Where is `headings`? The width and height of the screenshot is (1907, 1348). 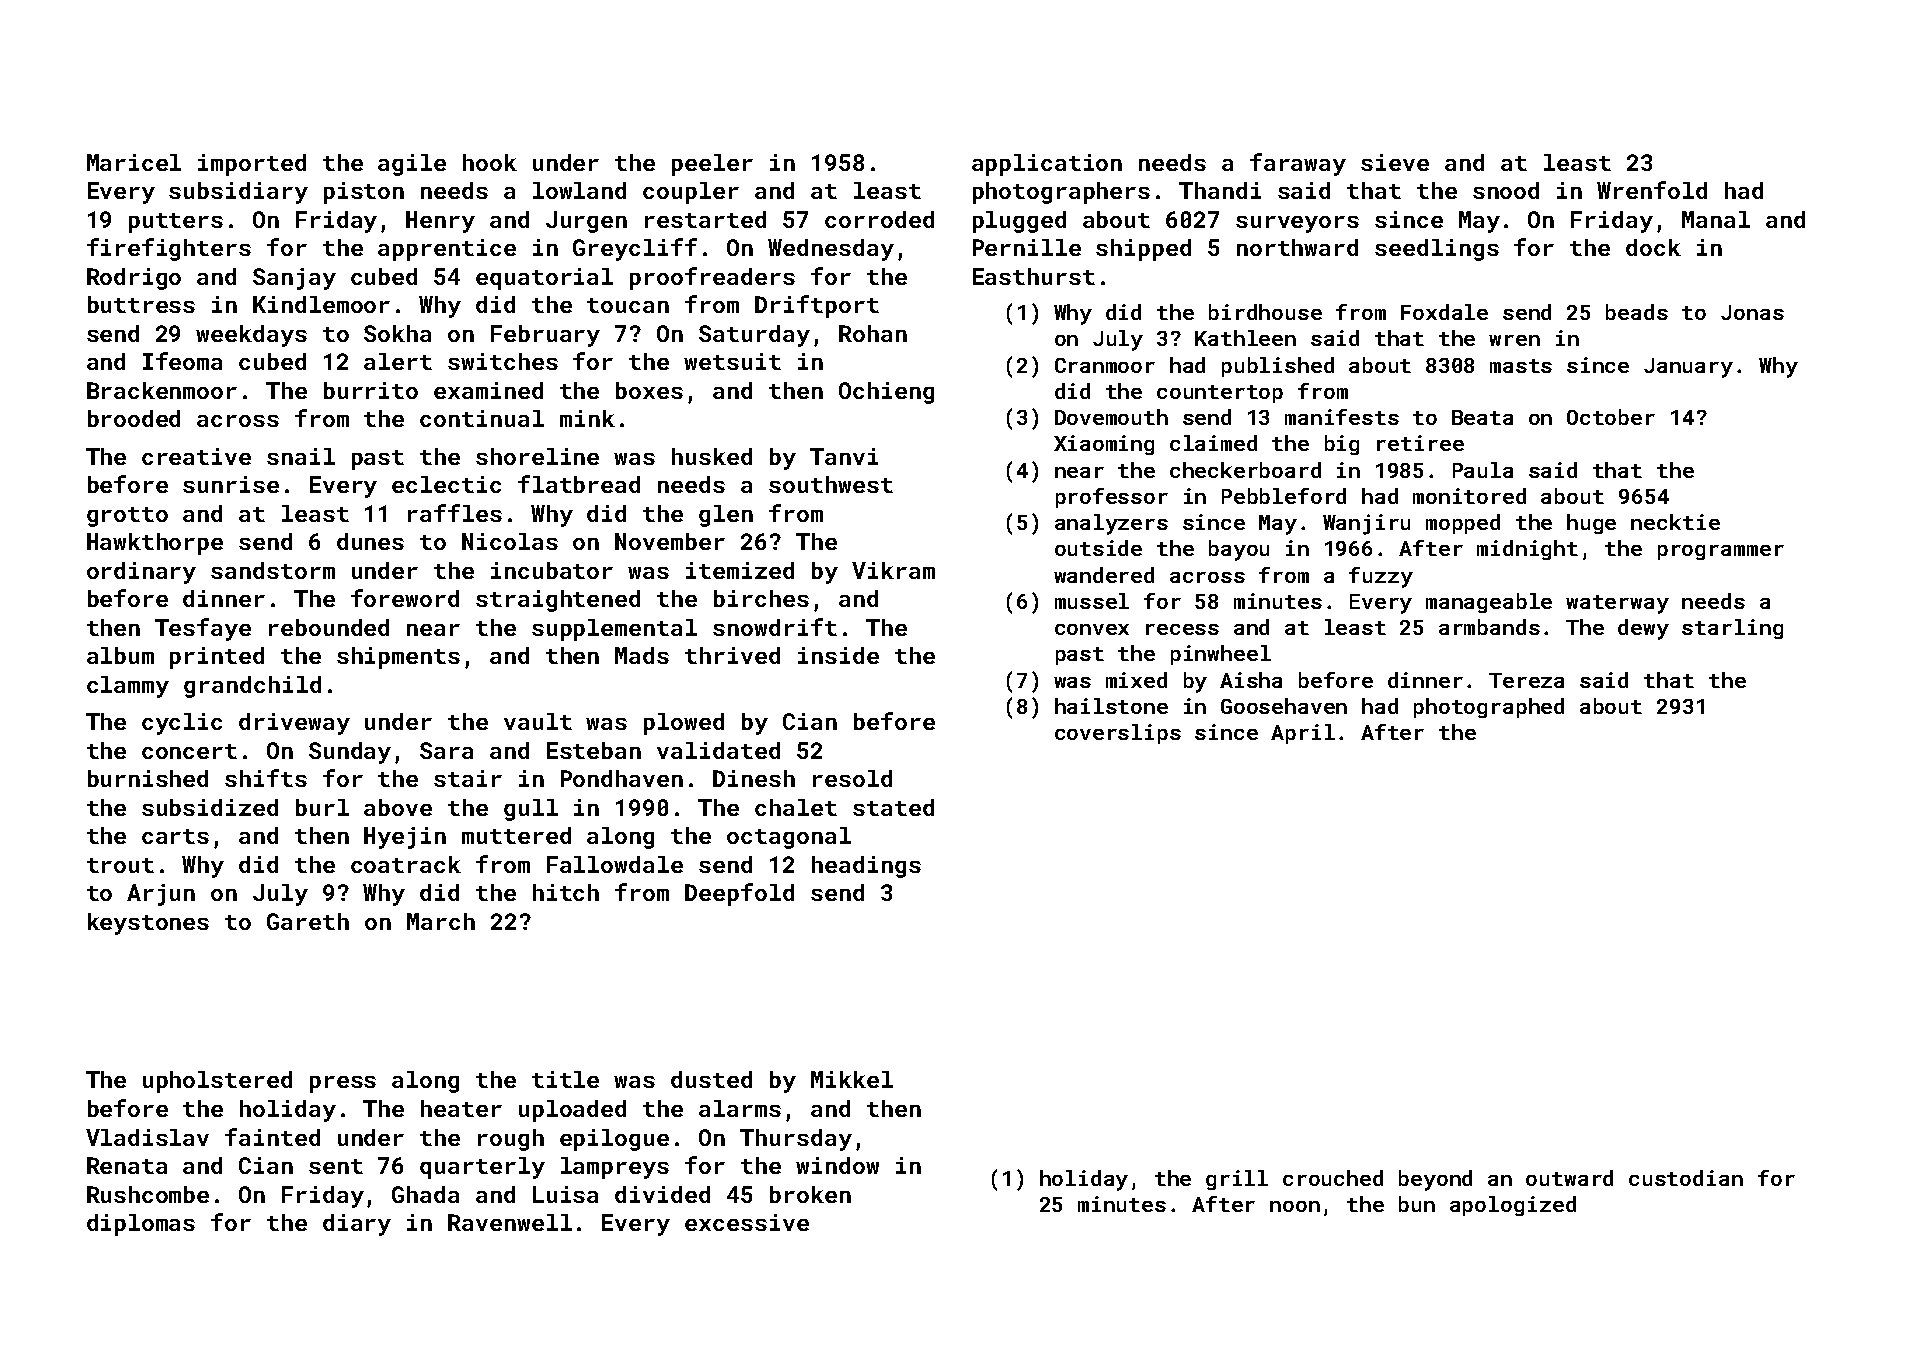
headings is located at coordinates (866, 867).
